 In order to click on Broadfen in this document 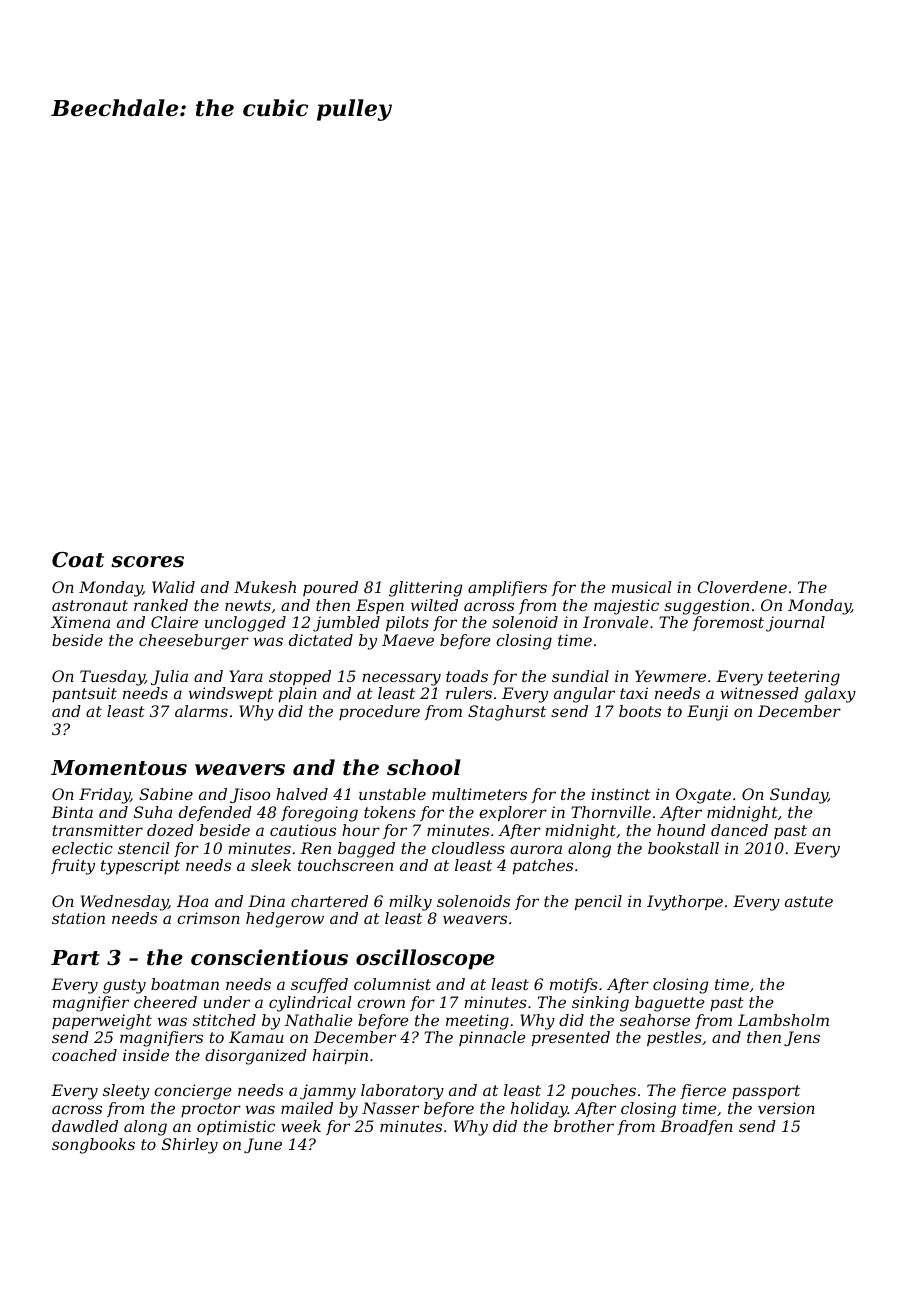, I will do `click(696, 1127)`.
